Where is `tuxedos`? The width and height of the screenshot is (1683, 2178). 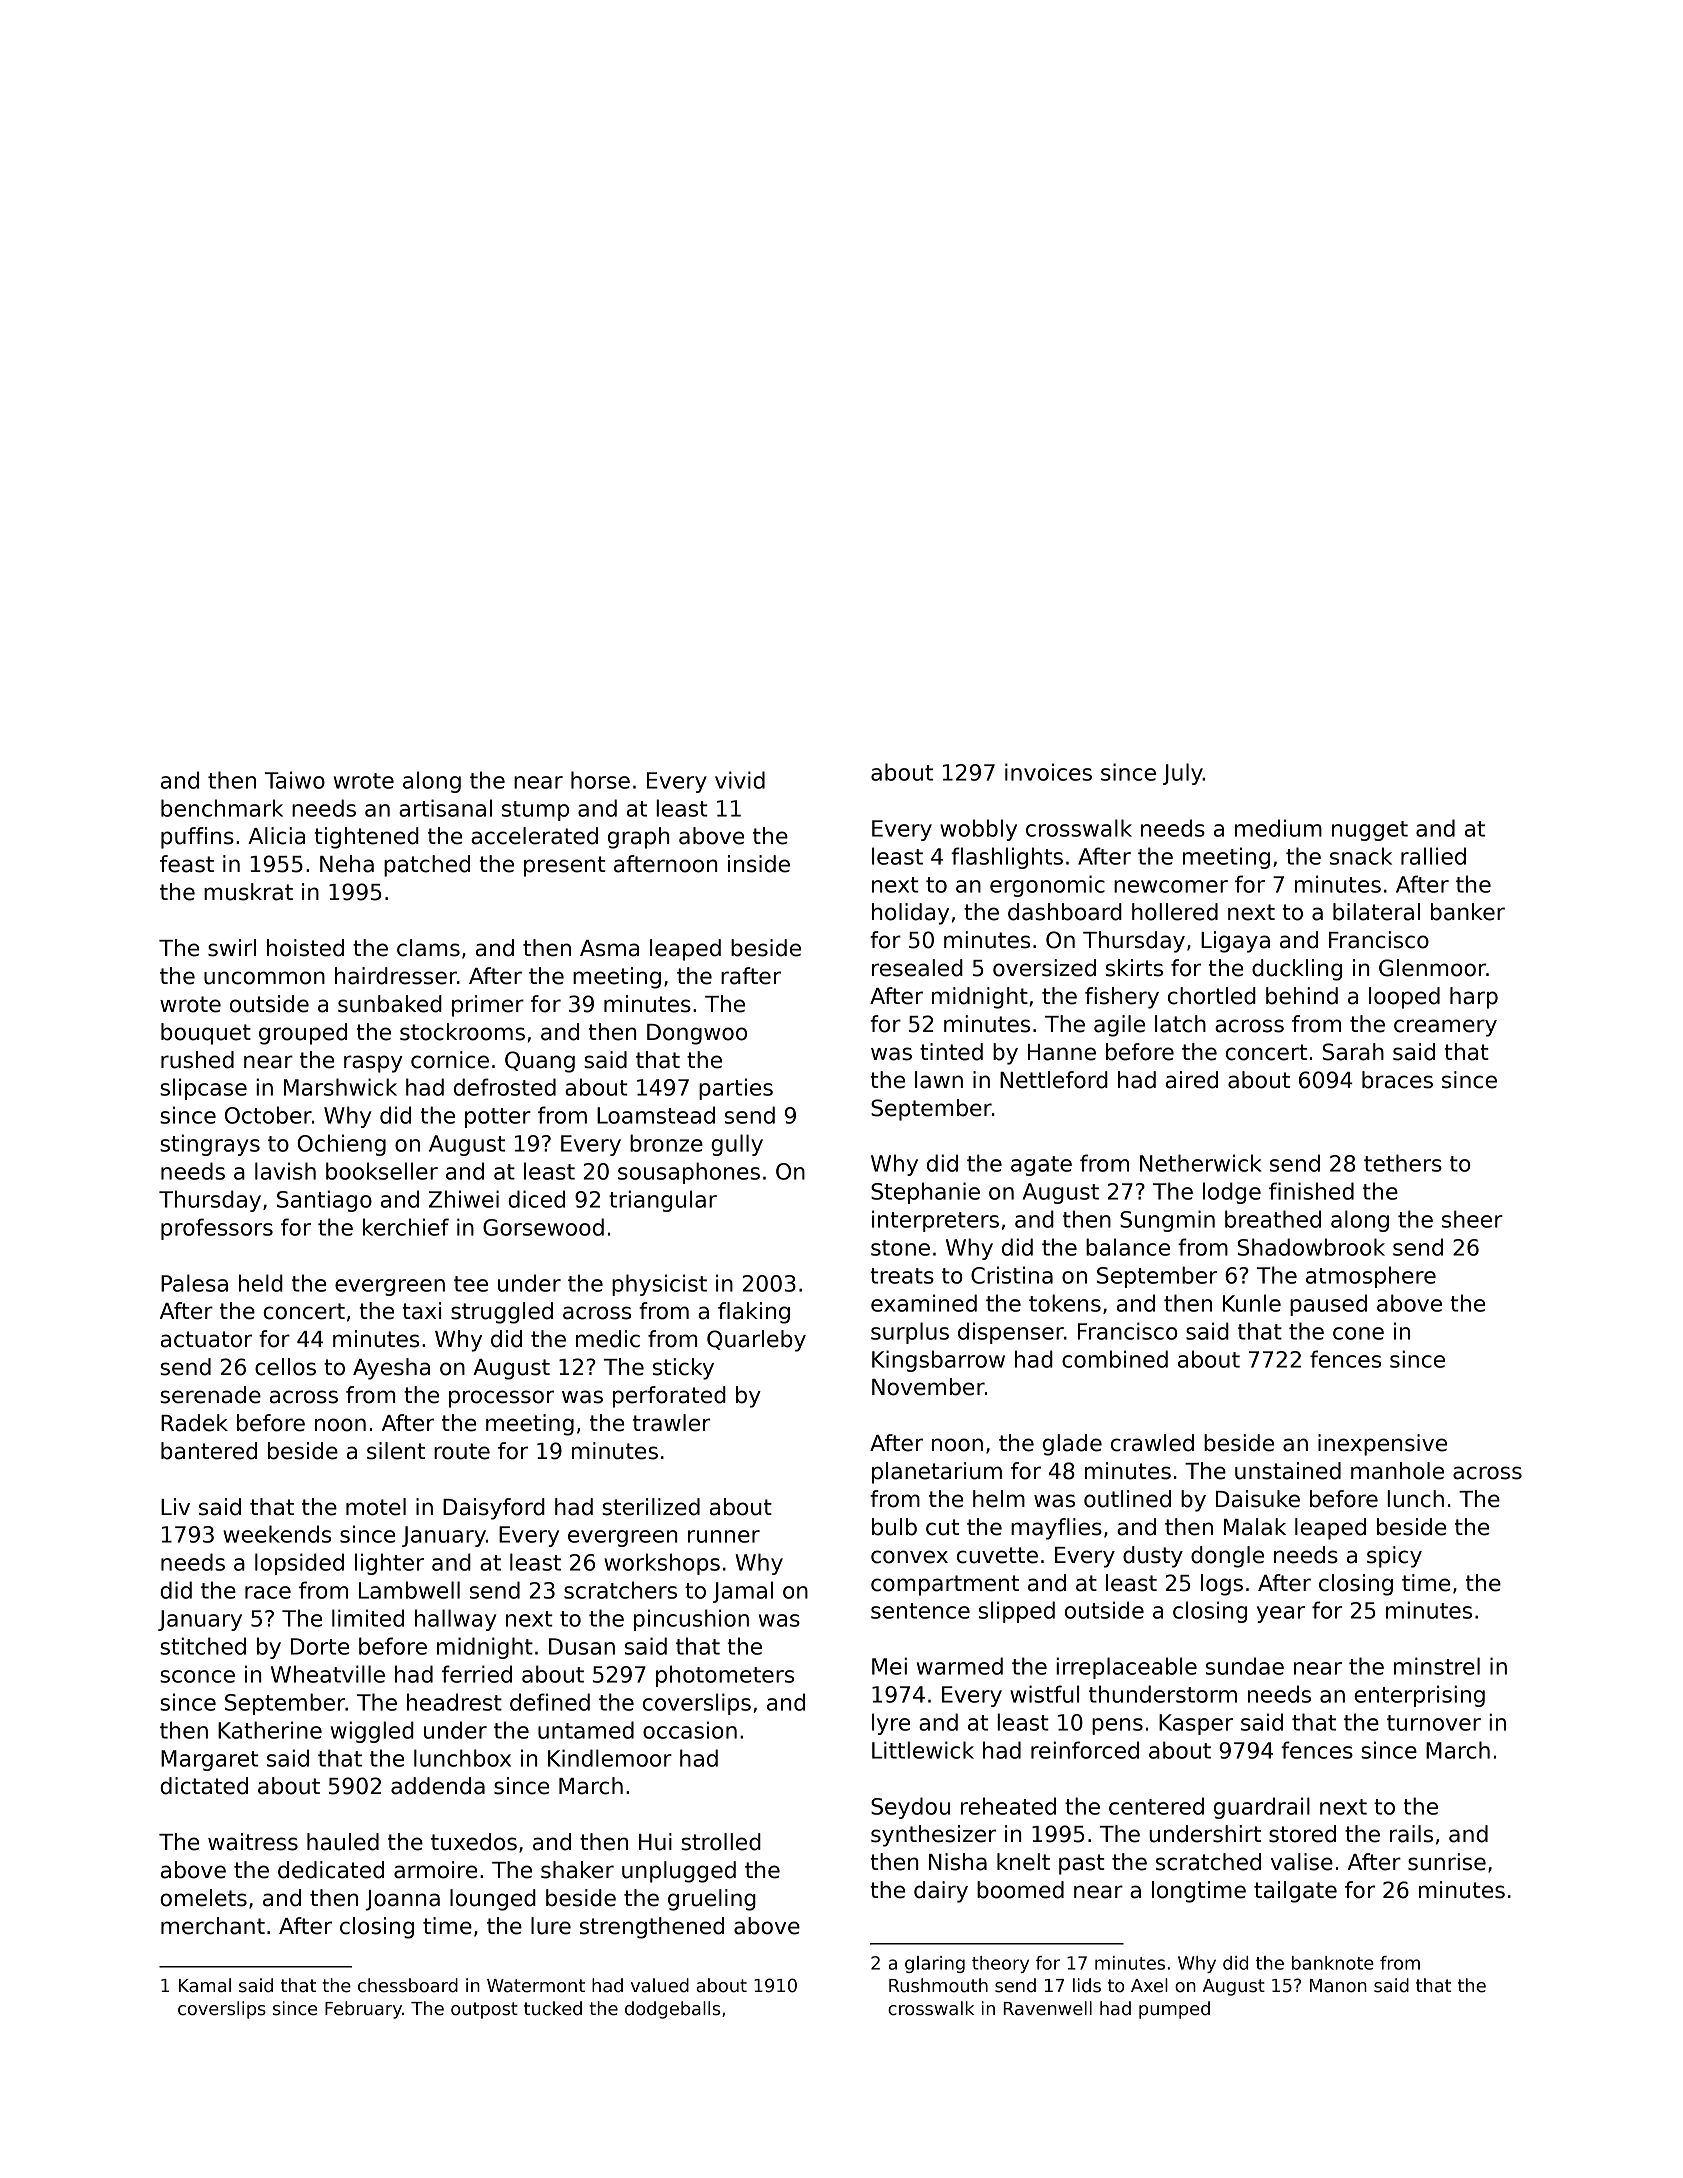 tuxedos is located at coordinates (474, 1842).
